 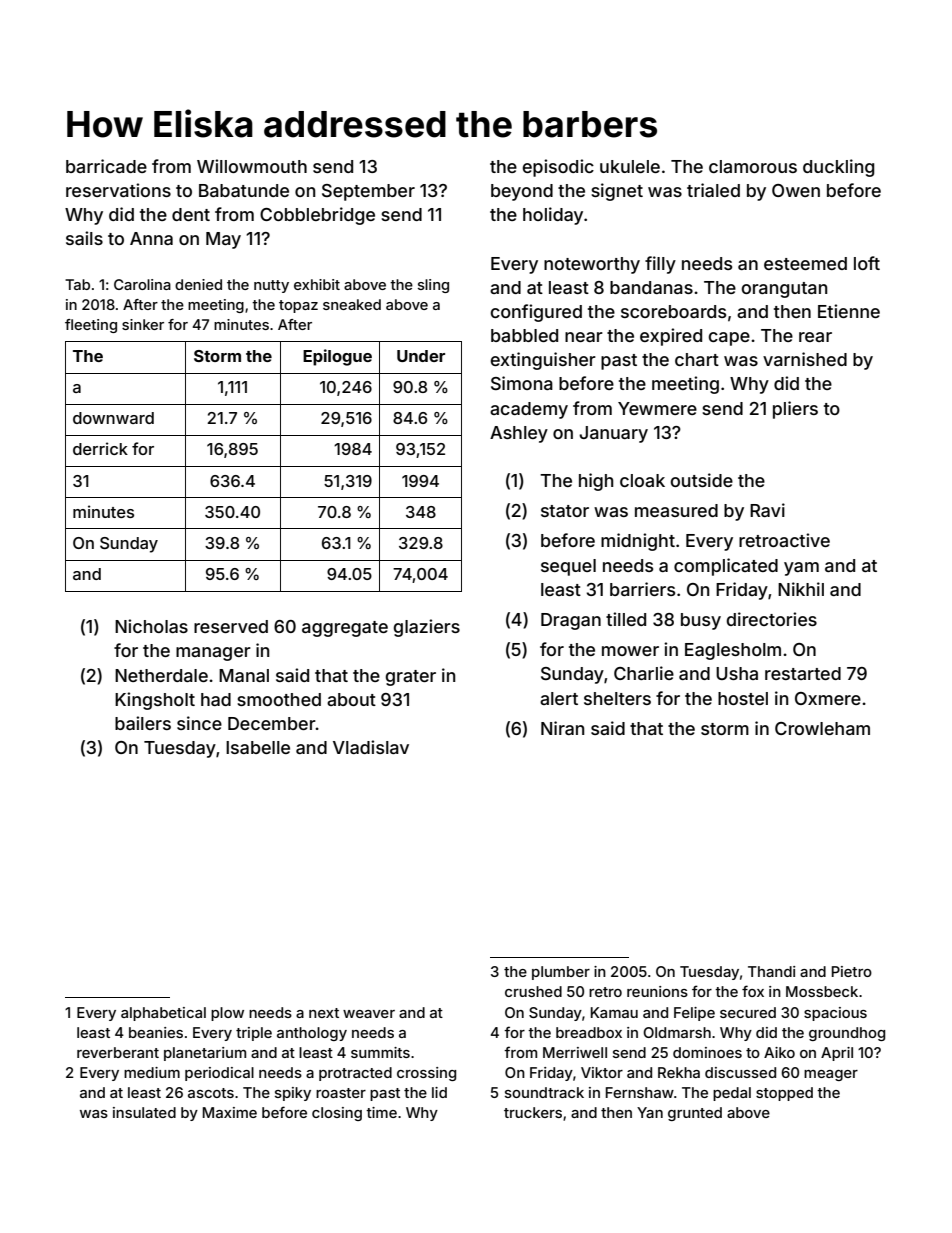 I want to click on Maxime, so click(x=230, y=1112).
